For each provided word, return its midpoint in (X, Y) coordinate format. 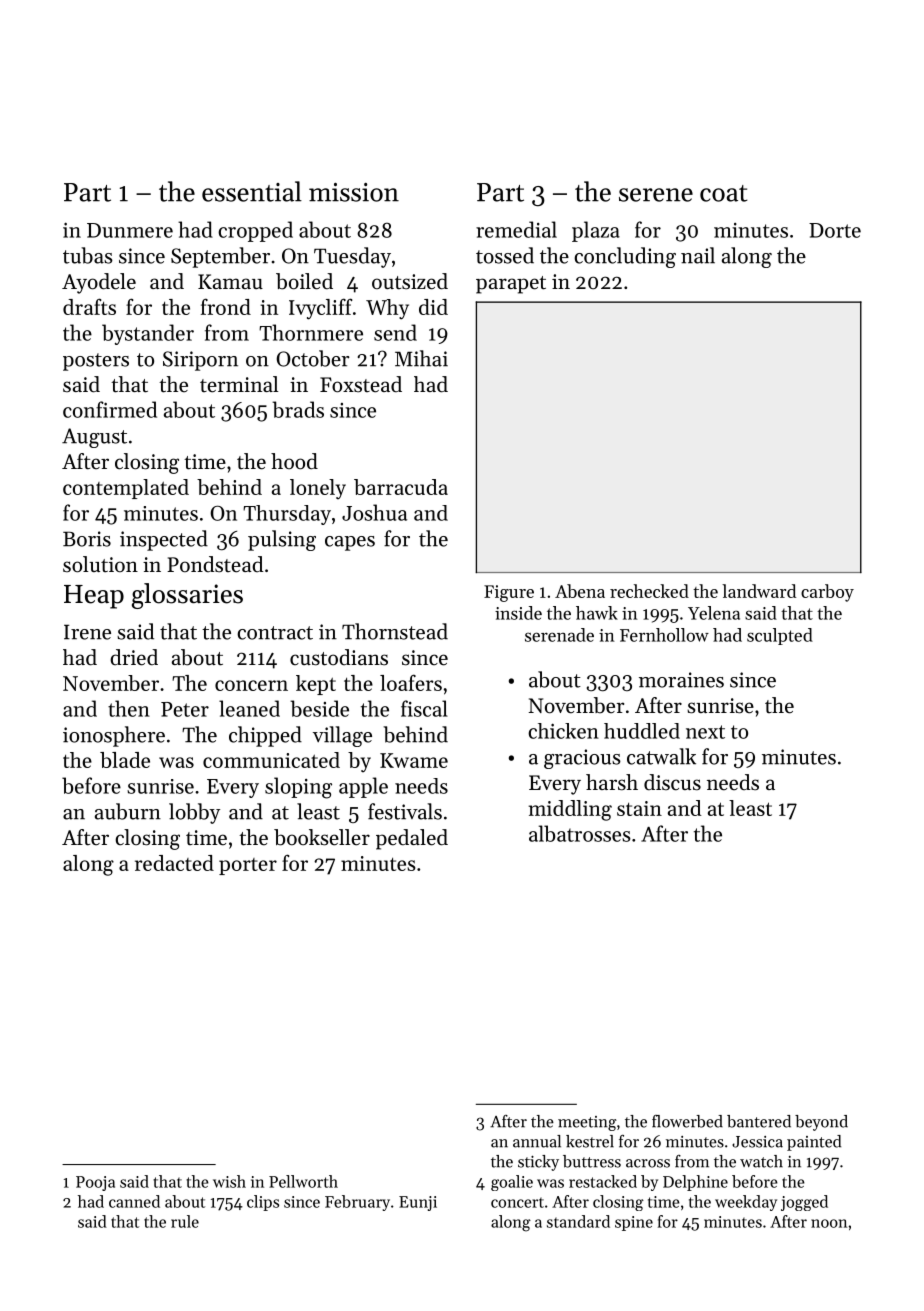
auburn (128, 811)
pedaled (412, 839)
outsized (410, 281)
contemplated (126, 489)
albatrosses (580, 833)
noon (829, 1223)
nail (698, 255)
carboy (827, 593)
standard (578, 1221)
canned (134, 1201)
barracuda (401, 487)
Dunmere (130, 230)
